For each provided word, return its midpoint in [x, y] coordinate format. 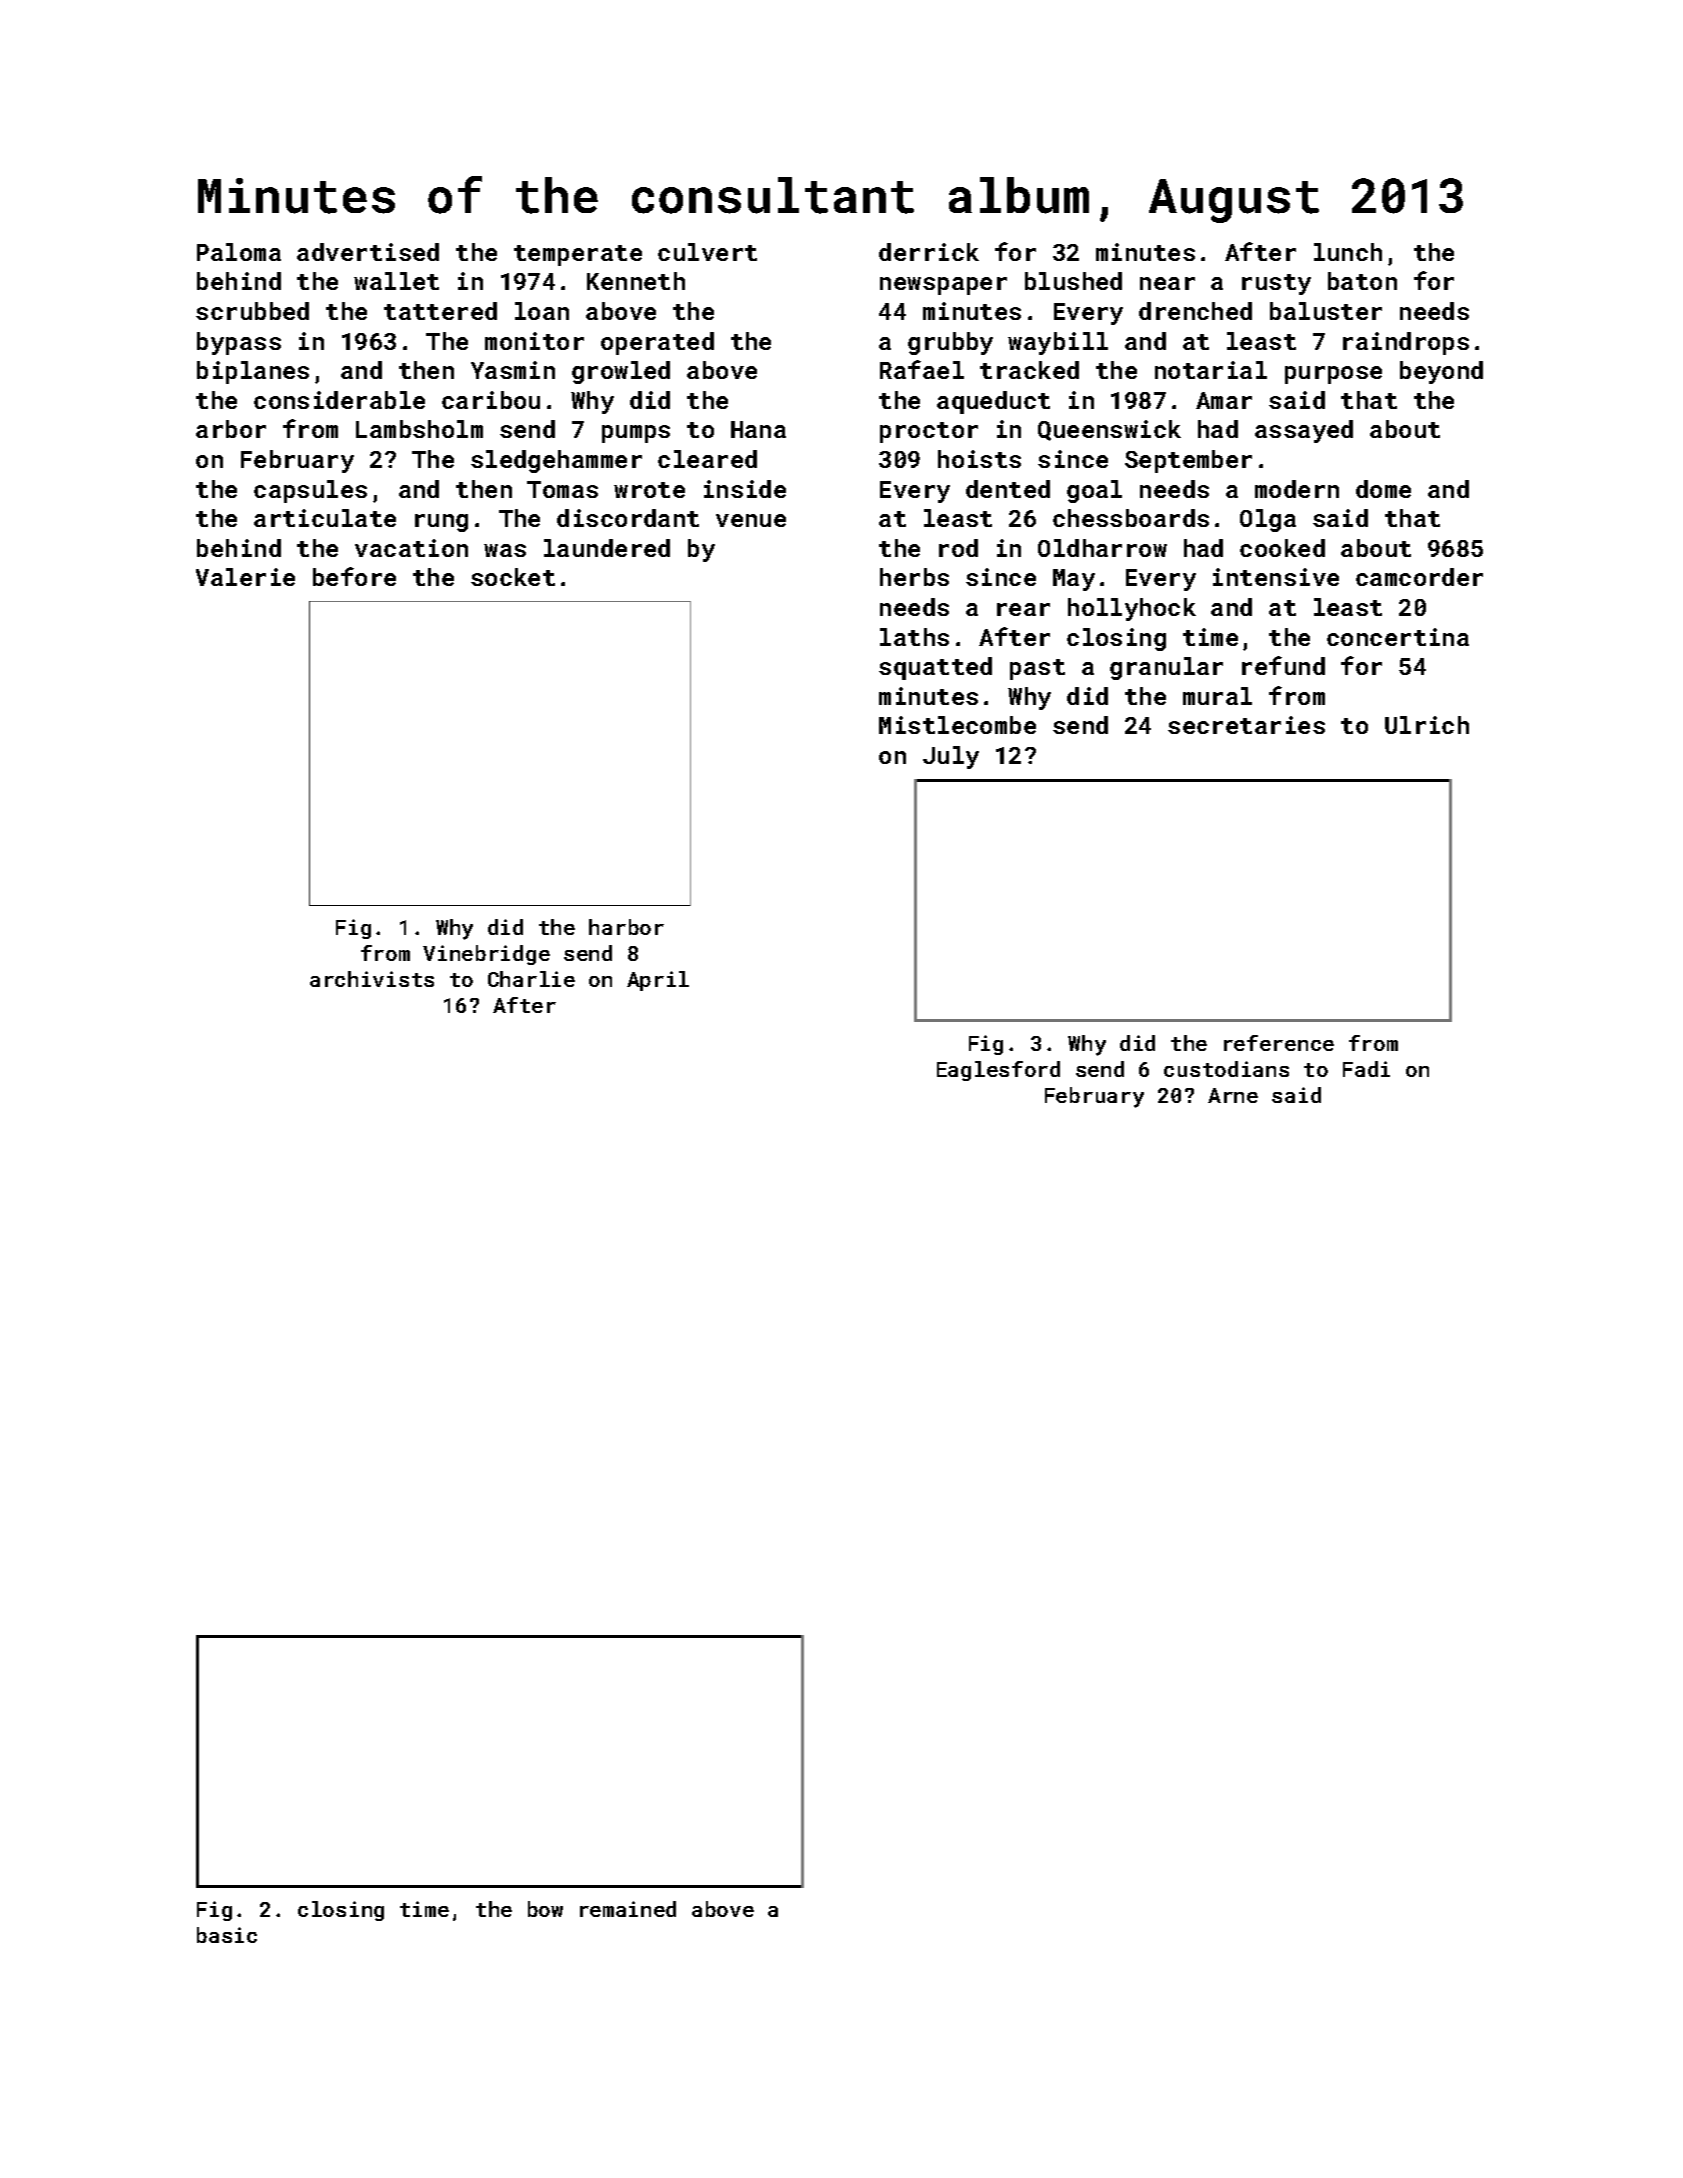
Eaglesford [998, 1071]
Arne [1233, 1095]
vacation [411, 548]
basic [227, 1935]
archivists [372, 979]
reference [1279, 1043]
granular [1166, 668]
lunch [1348, 252]
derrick [929, 252]
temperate [578, 255]
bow [545, 1909]
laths [914, 637]
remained [628, 1909]
